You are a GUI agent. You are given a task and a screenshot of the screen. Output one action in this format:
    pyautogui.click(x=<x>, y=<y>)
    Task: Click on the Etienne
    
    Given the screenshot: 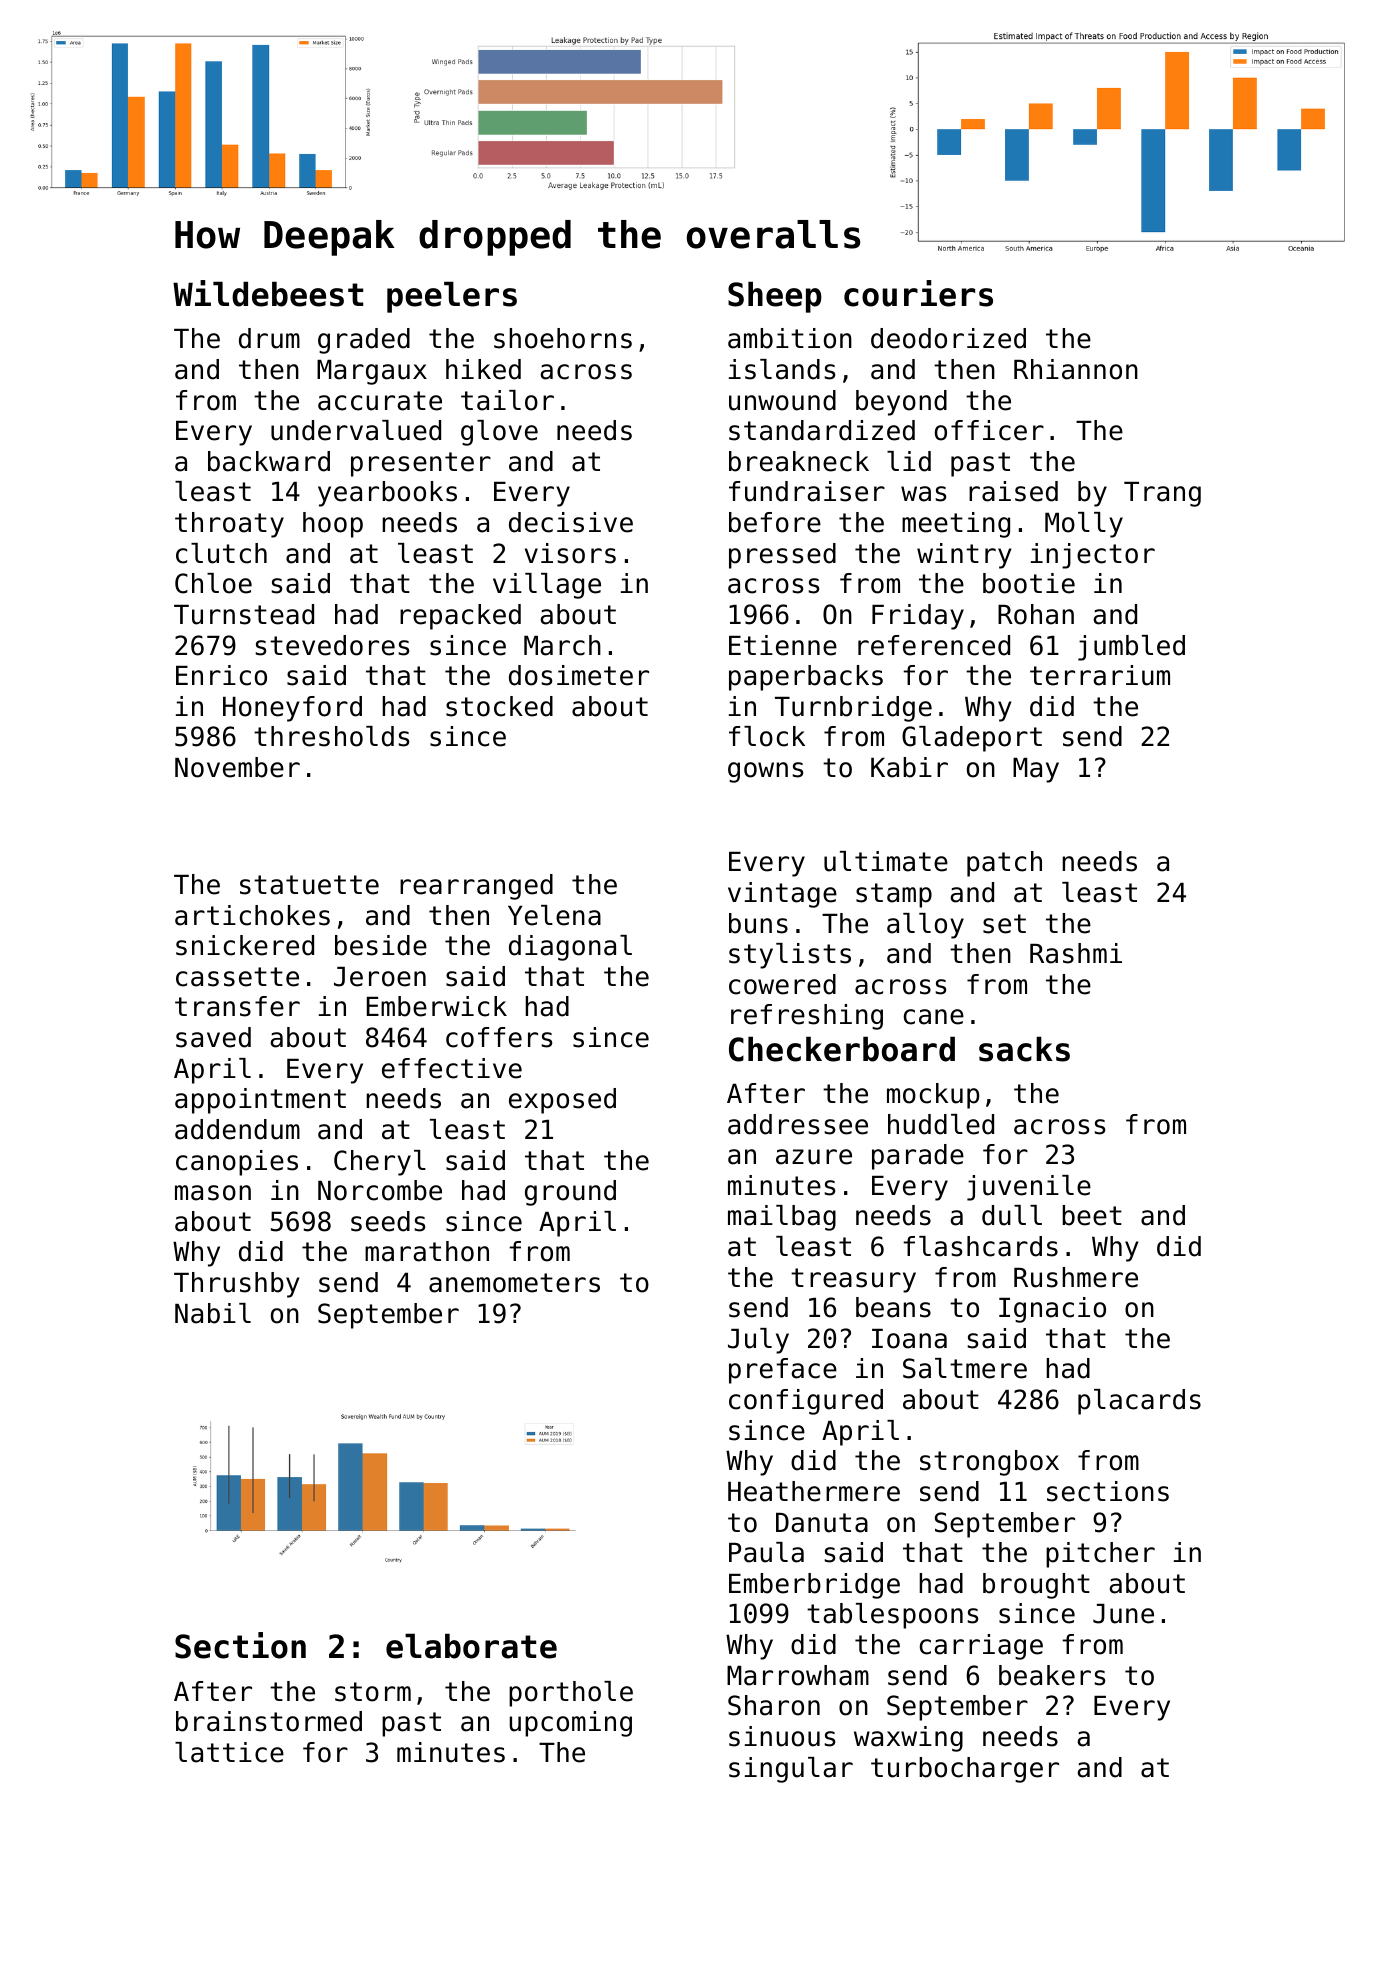 What is the action you would take?
    pyautogui.click(x=783, y=645)
